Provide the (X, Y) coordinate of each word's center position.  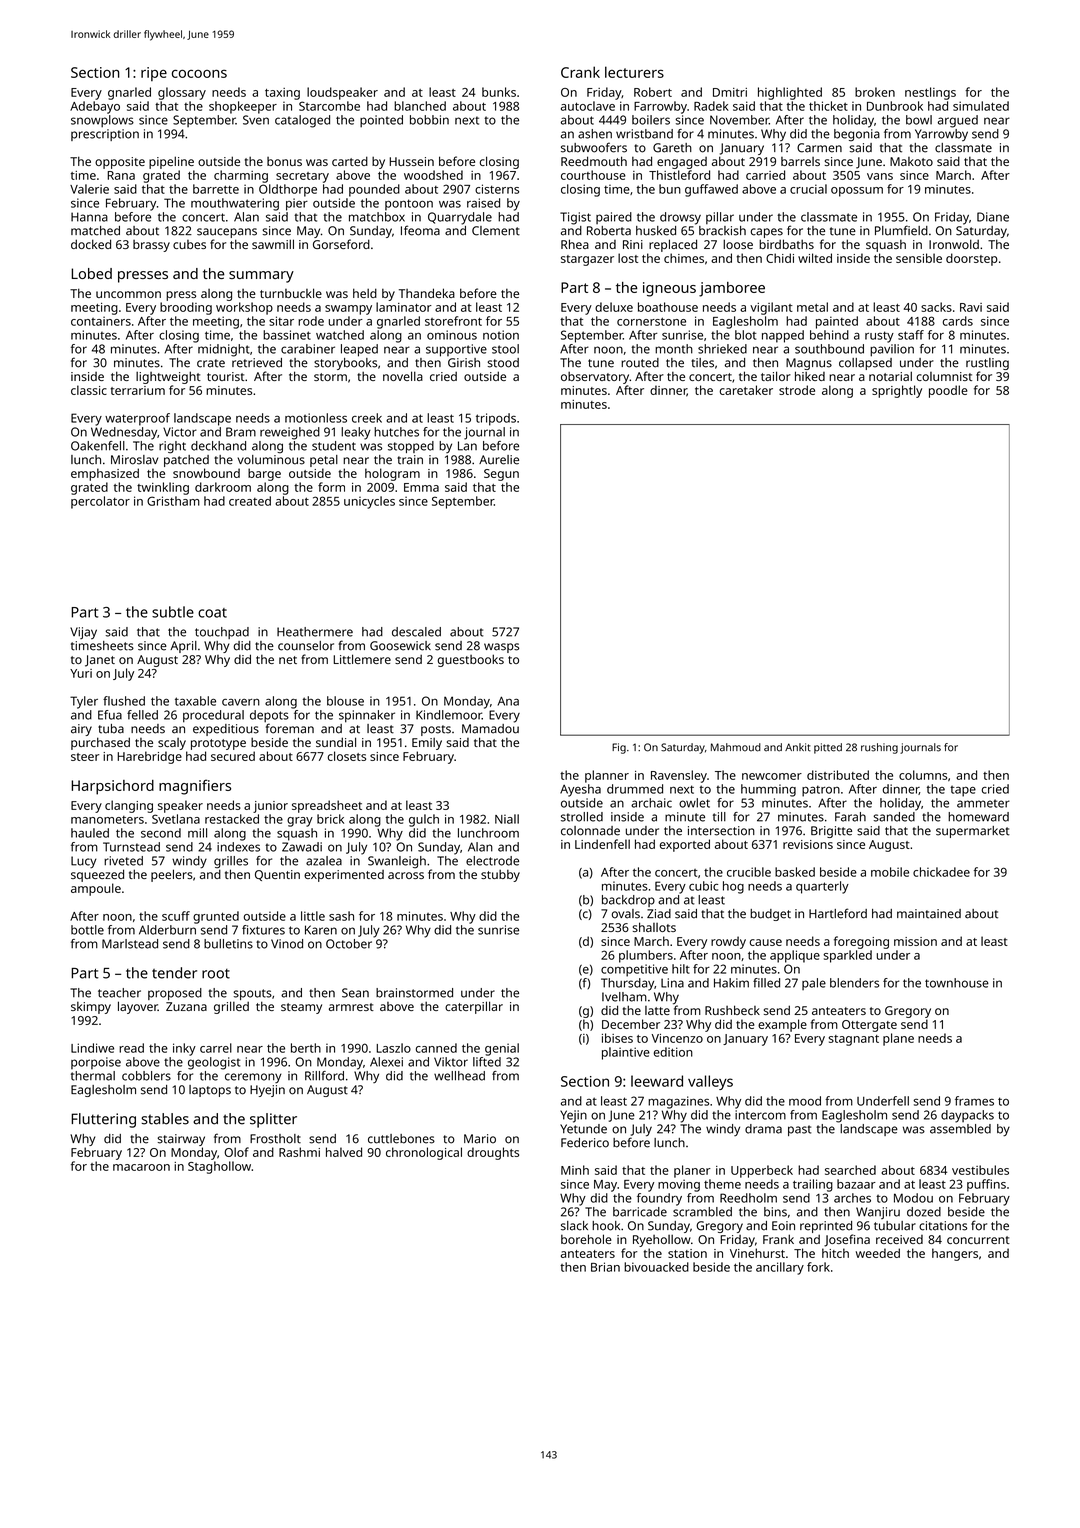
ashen (595, 134)
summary (261, 277)
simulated (981, 106)
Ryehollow (662, 1240)
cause (765, 942)
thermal (93, 1076)
